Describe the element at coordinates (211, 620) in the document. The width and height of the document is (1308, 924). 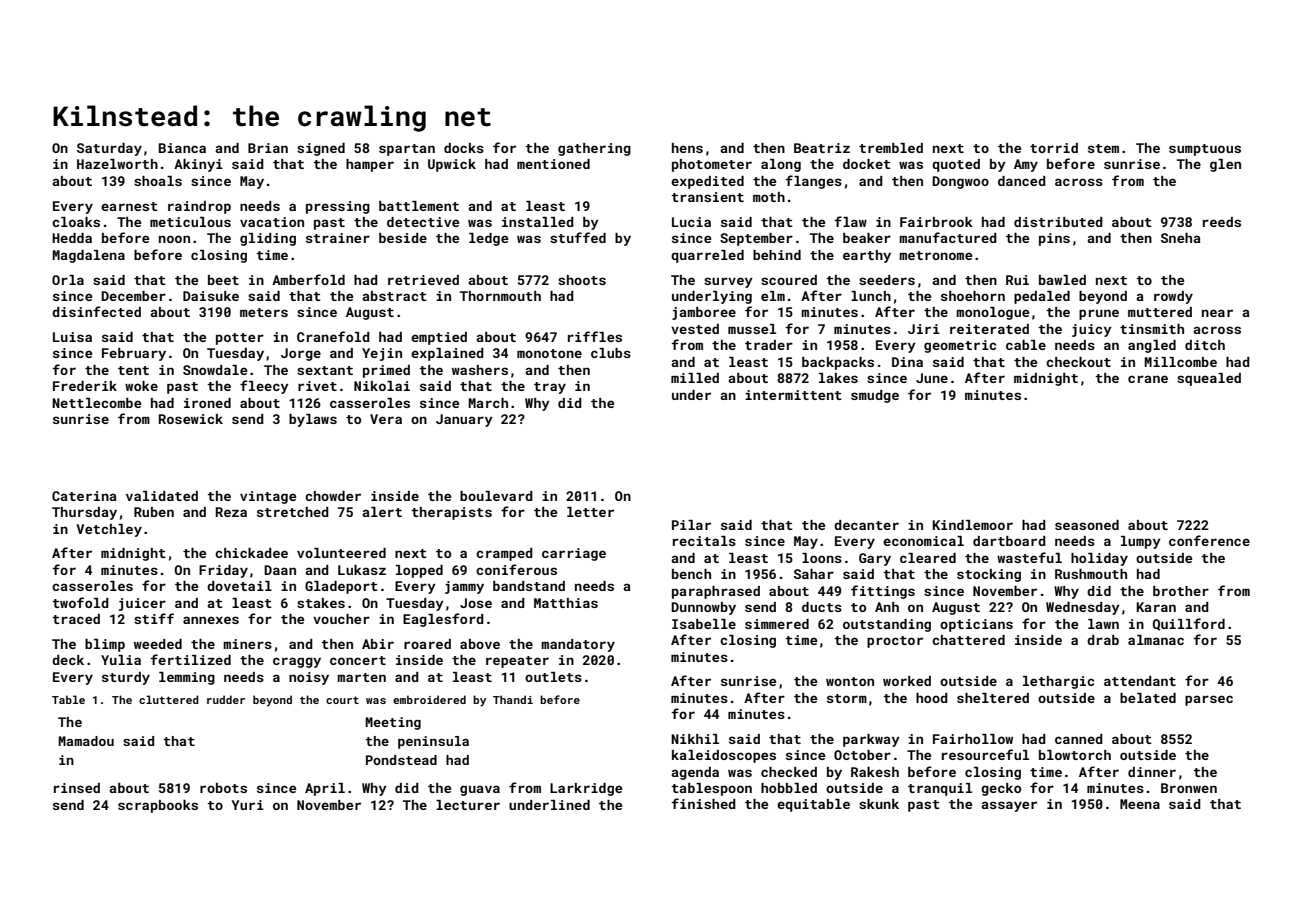
I see `annexes` at that location.
